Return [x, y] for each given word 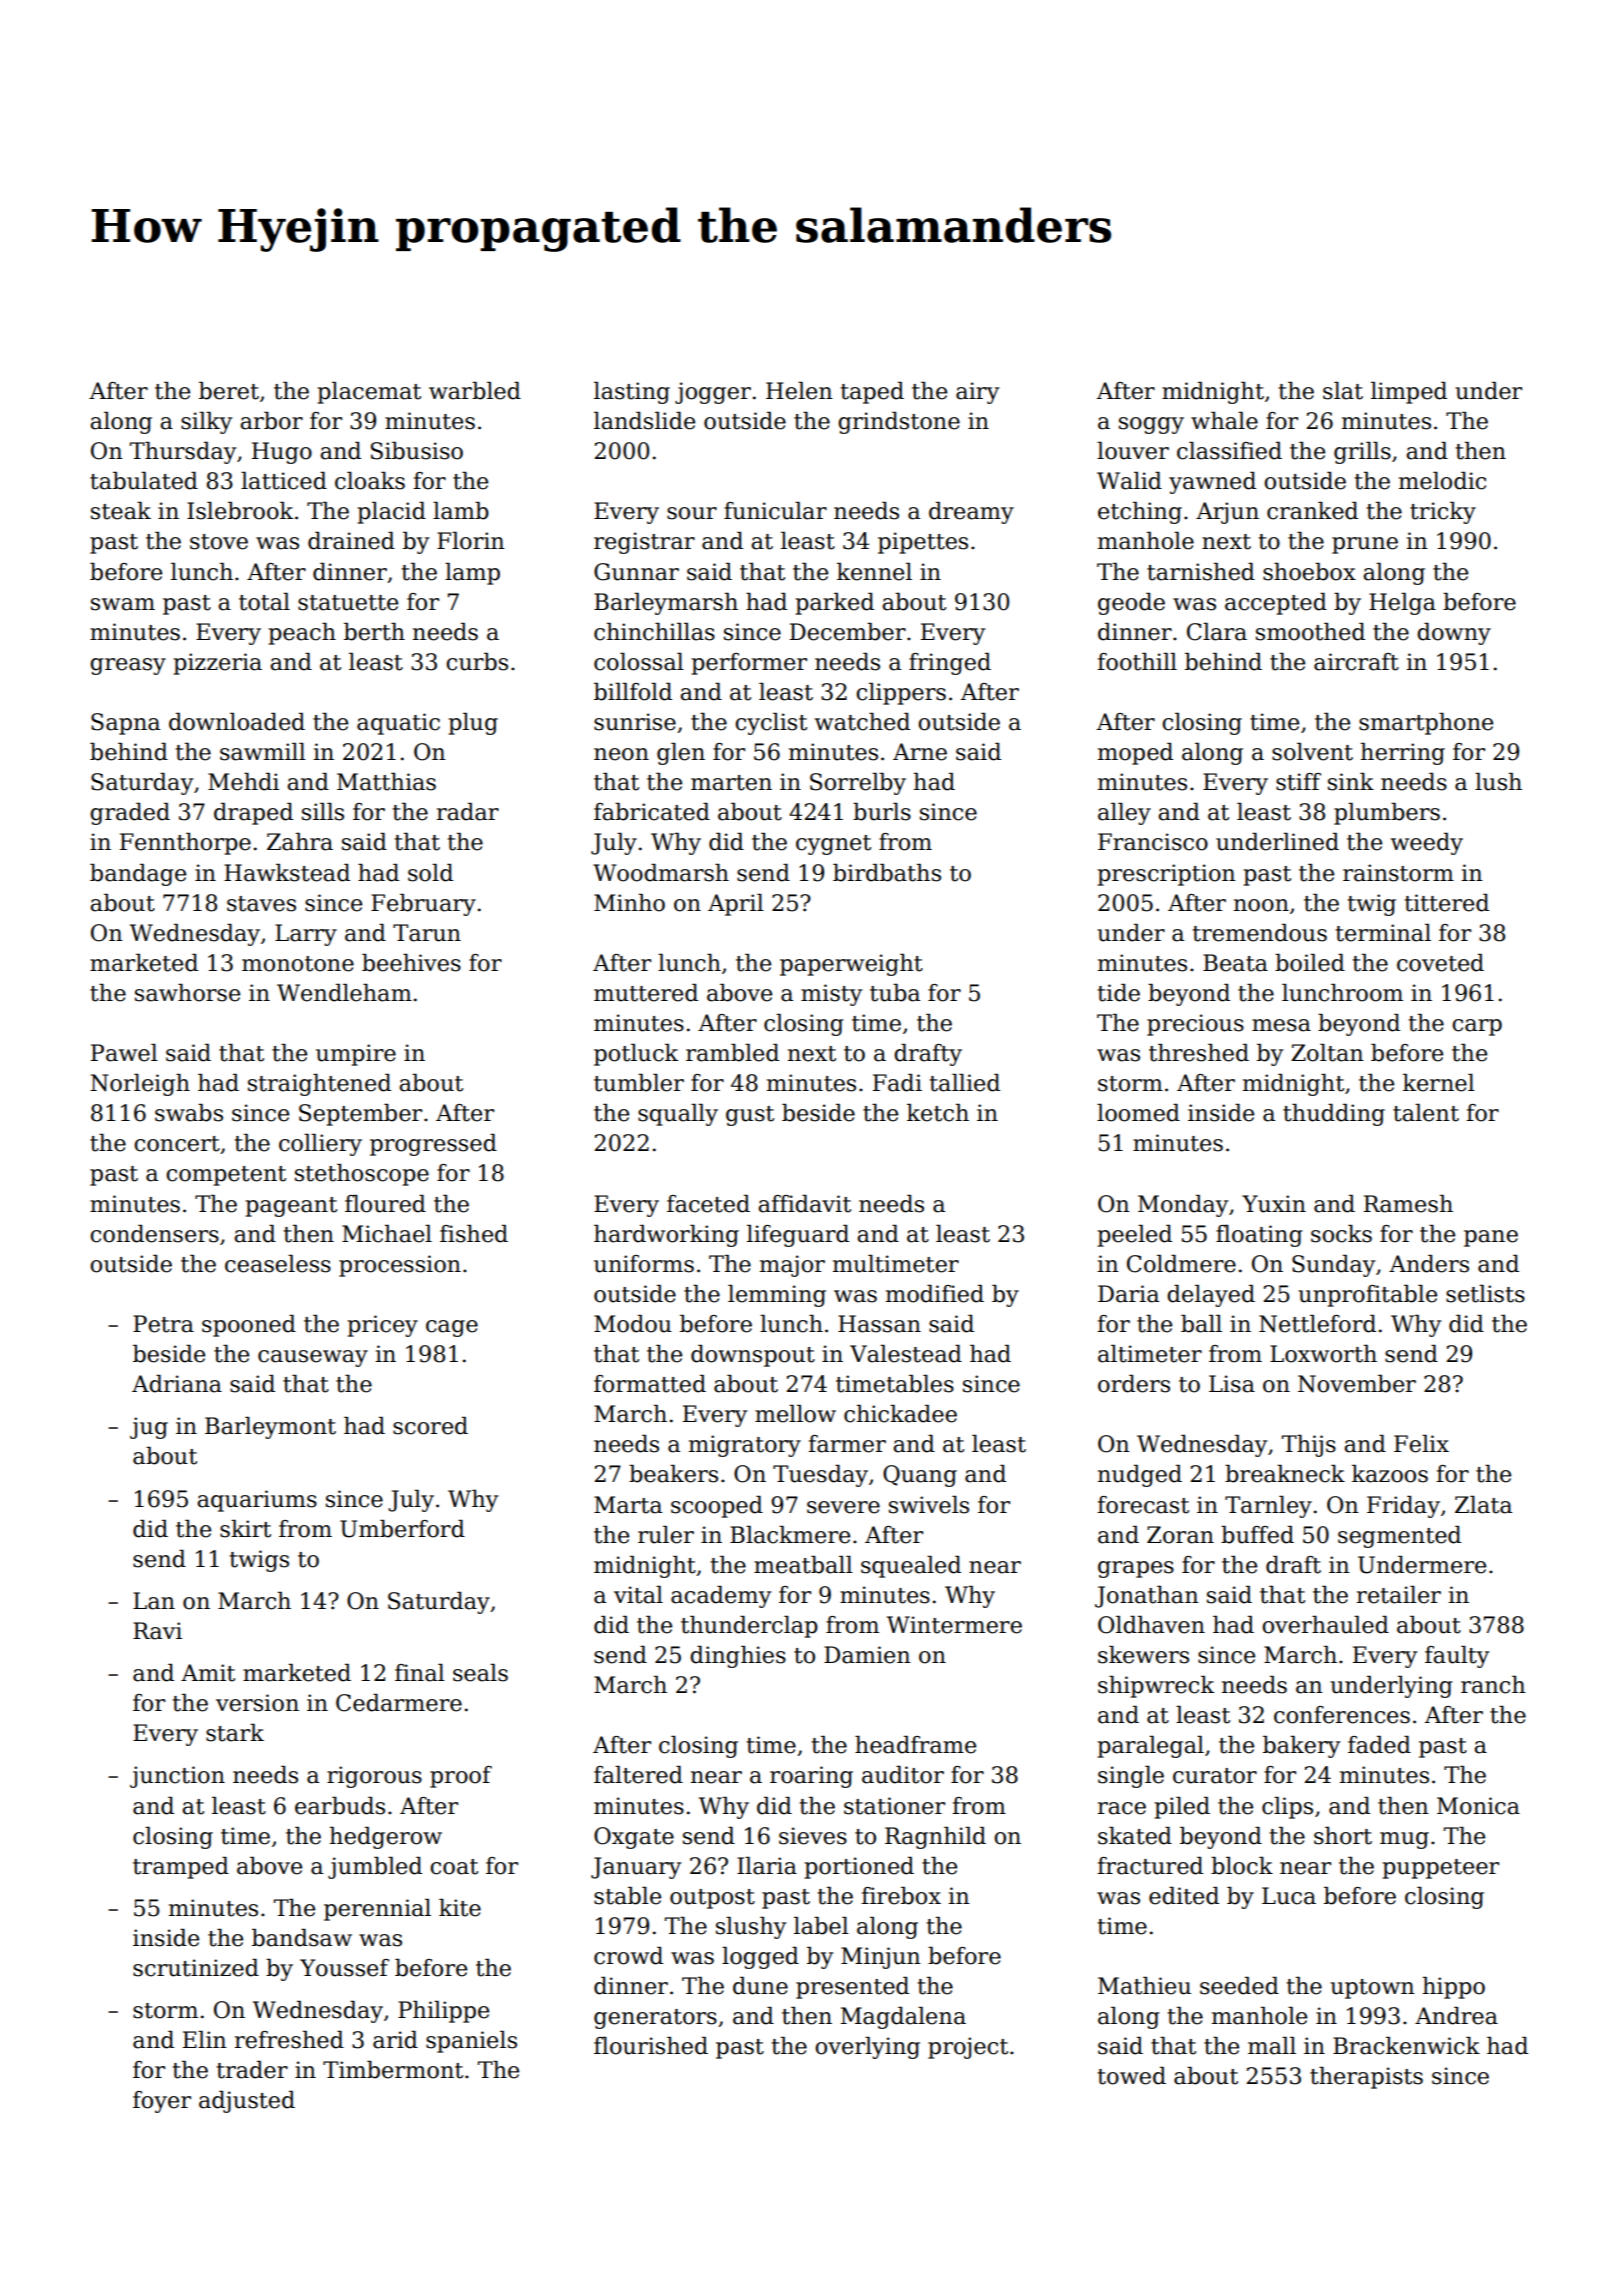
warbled [475, 391]
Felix [1421, 1444]
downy [1454, 634]
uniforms [644, 1264]
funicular [775, 511]
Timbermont [393, 2070]
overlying [867, 2048]
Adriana [177, 1384]
